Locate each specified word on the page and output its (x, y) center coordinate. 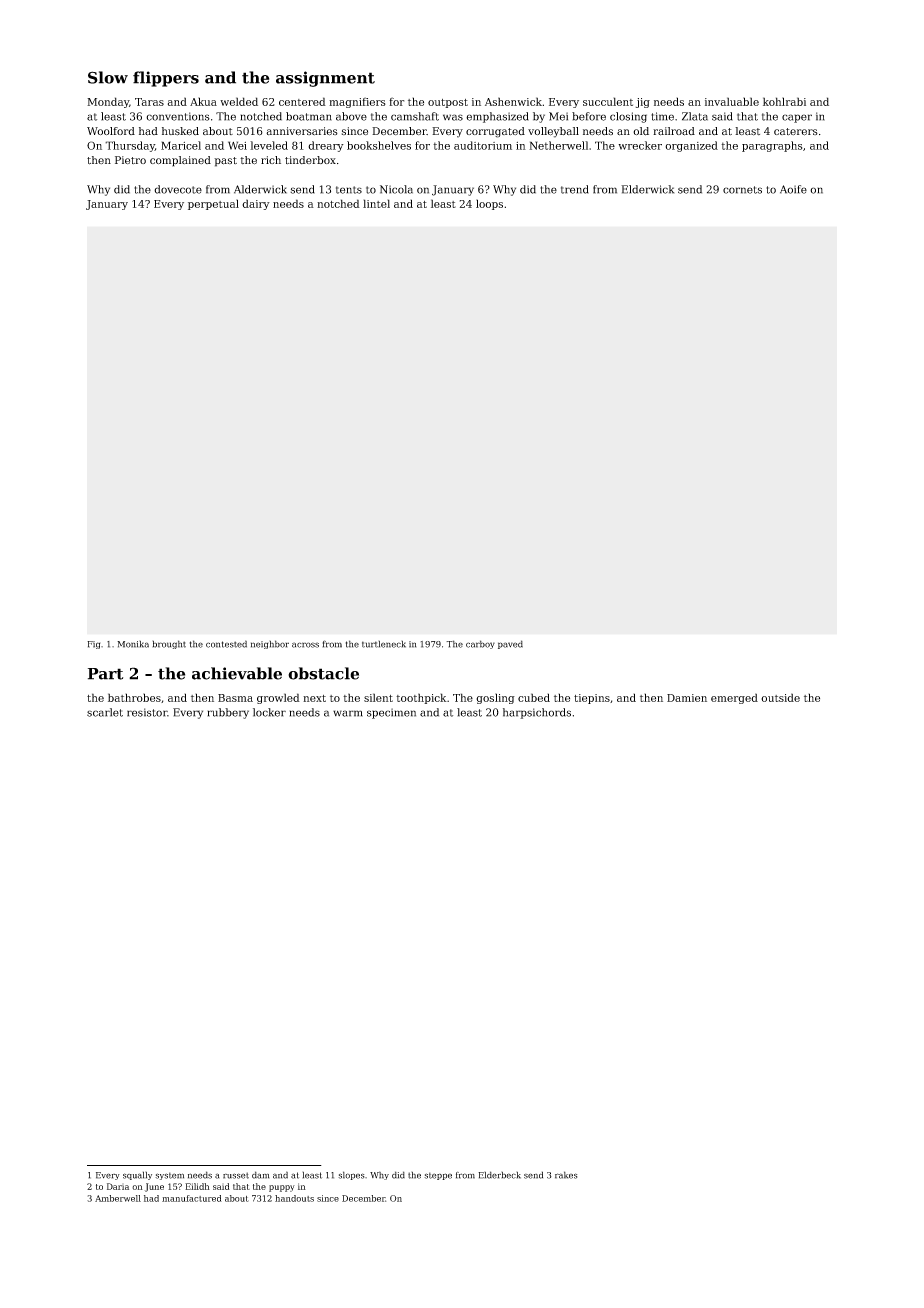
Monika (133, 644)
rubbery (228, 713)
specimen (391, 713)
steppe (438, 1176)
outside (780, 697)
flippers (166, 79)
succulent (608, 101)
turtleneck (384, 644)
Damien (687, 698)
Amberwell (118, 1198)
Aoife (793, 189)
